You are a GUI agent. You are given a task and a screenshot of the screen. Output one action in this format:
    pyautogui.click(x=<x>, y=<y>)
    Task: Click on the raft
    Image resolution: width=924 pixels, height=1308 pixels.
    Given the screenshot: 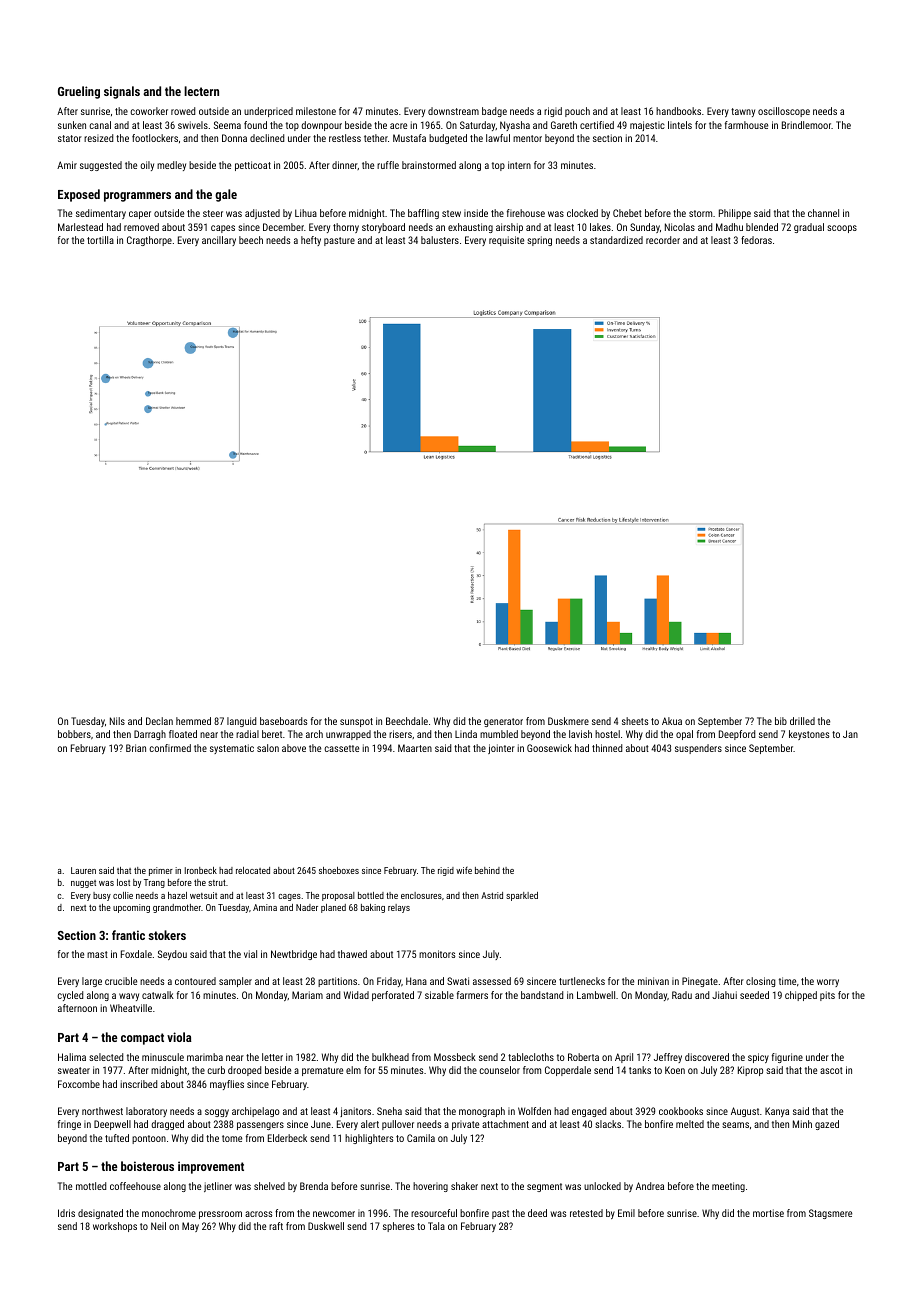 What is the action you would take?
    pyautogui.click(x=276, y=1226)
